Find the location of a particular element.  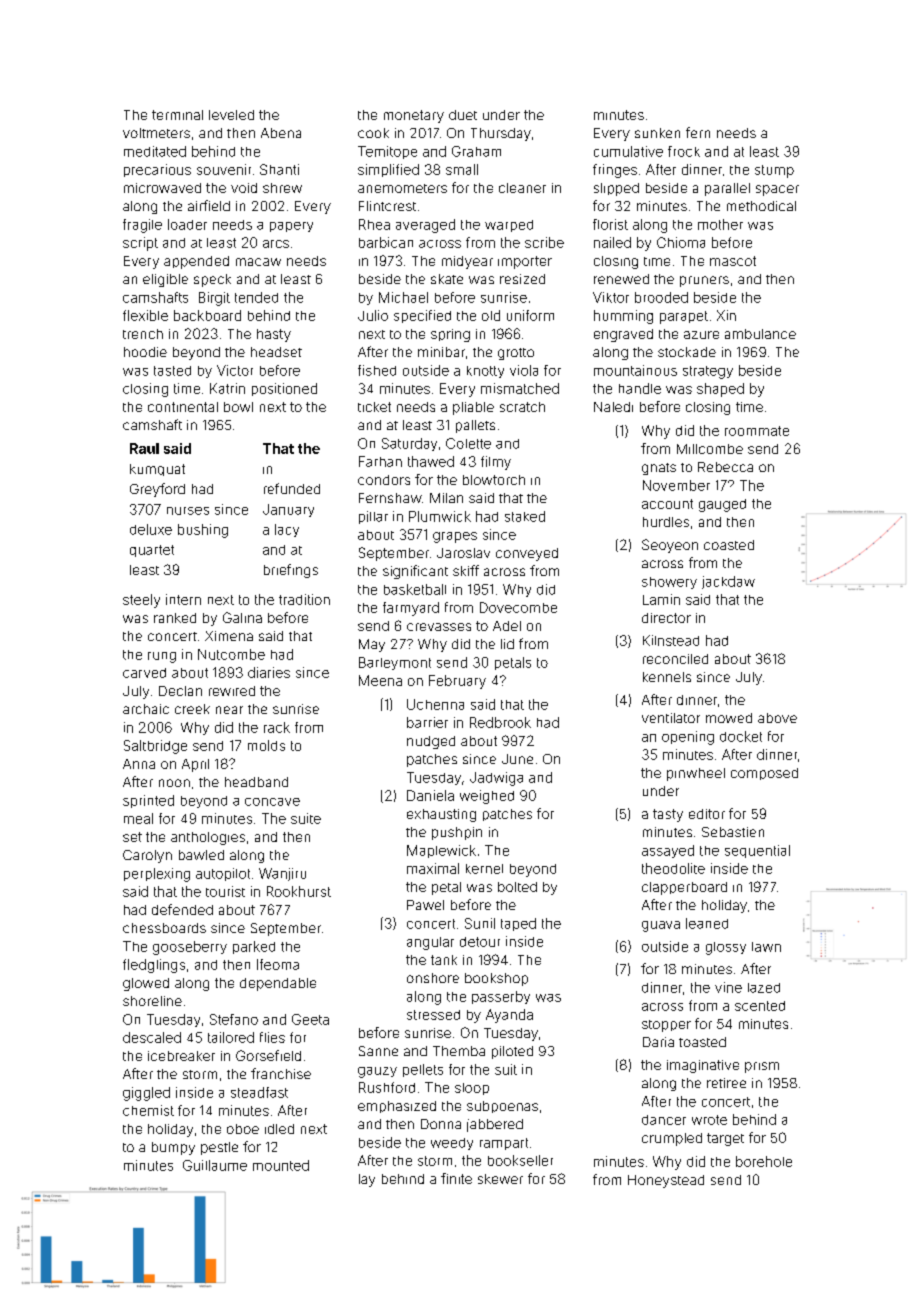

opening is located at coordinates (688, 738).
